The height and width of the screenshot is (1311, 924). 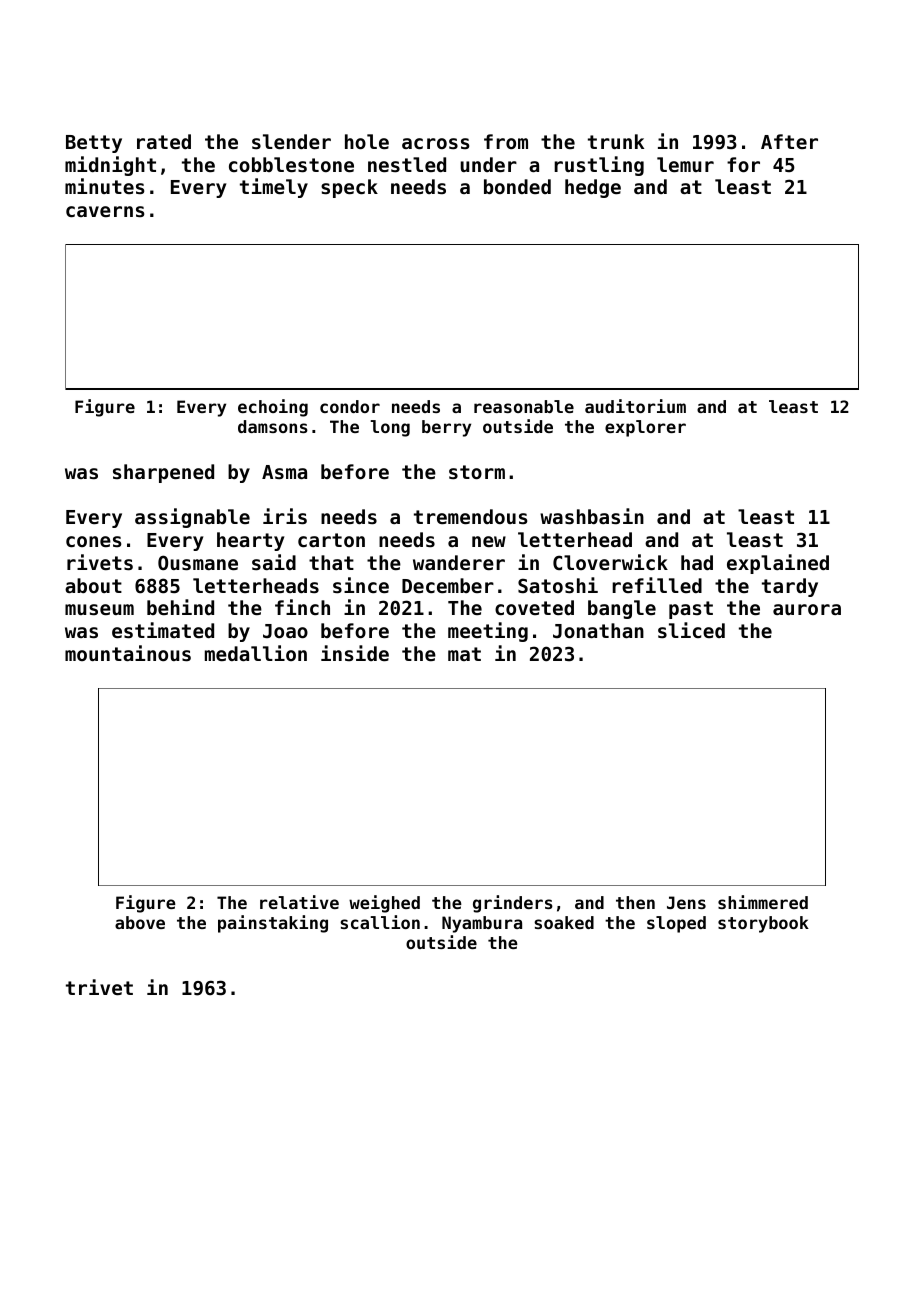 I want to click on from, so click(x=506, y=141).
